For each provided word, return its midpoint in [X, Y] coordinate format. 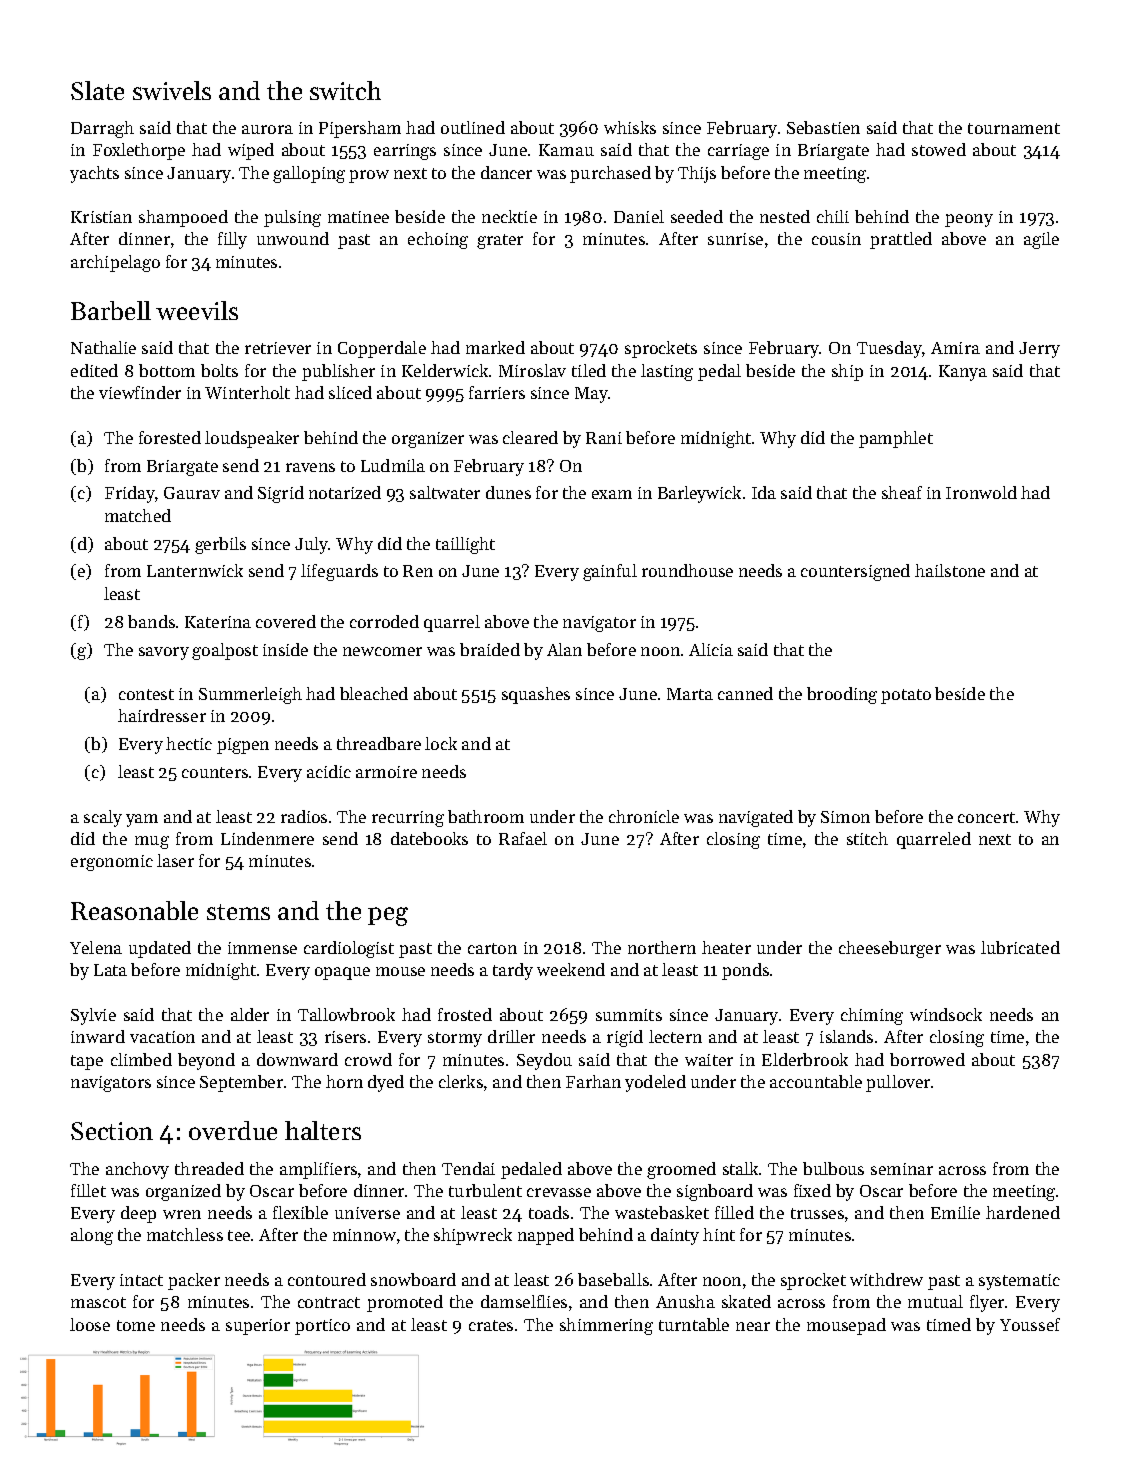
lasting [667, 372]
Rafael [523, 838]
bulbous [833, 1168]
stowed [939, 149]
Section [112, 1131]
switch [345, 90]
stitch [867, 838]
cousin [836, 239]
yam [142, 820]
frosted [465, 1014]
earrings [405, 152]
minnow [364, 1235]
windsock [946, 1014]
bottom [167, 370]
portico [322, 1327]
